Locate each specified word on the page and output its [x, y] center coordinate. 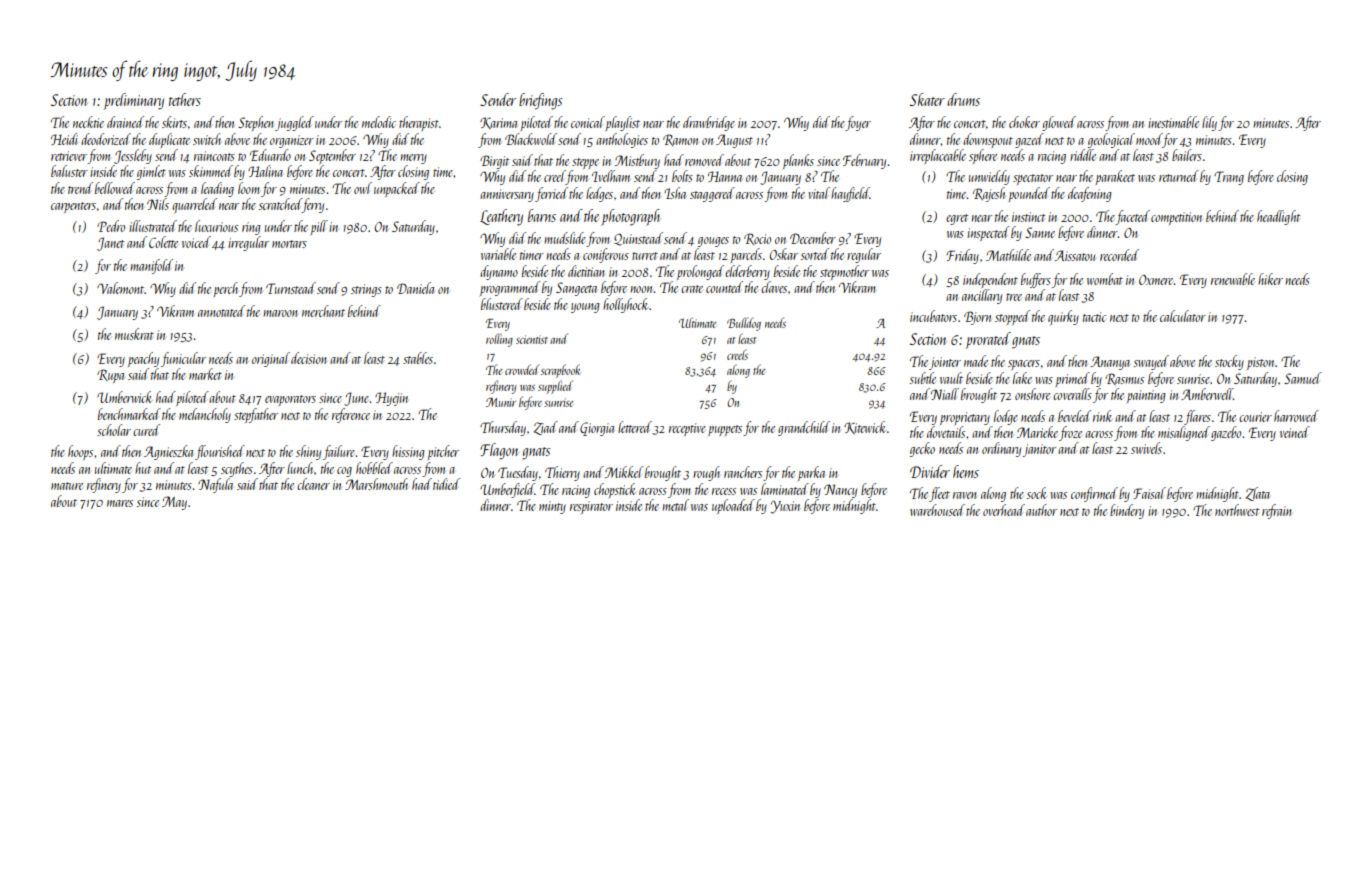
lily [1209, 123]
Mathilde [1008, 255]
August [734, 141]
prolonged [700, 272]
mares [120, 503]
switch [207, 139]
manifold [151, 266]
